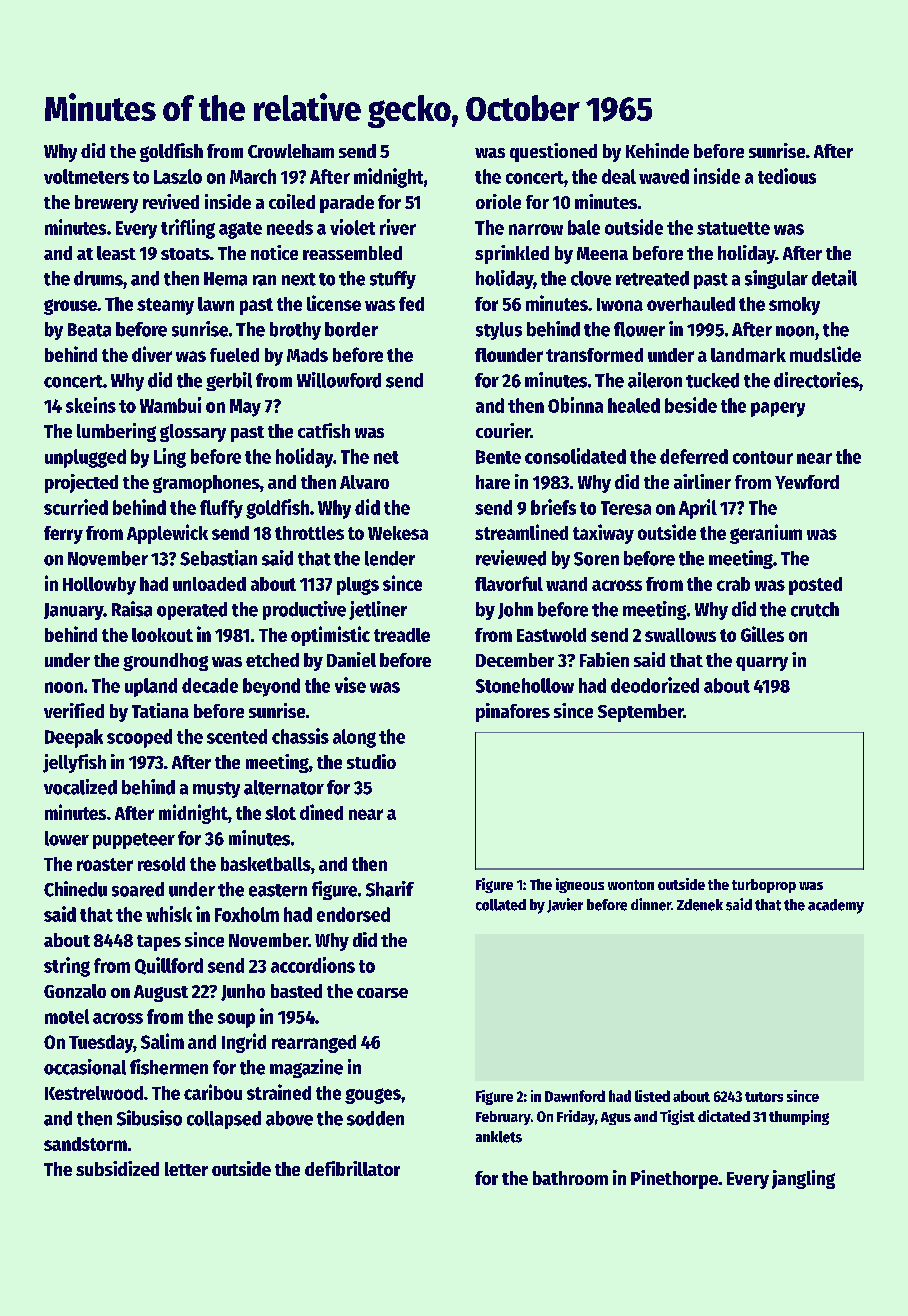 Image resolution: width=908 pixels, height=1316 pixels. I want to click on drums, so click(98, 278).
